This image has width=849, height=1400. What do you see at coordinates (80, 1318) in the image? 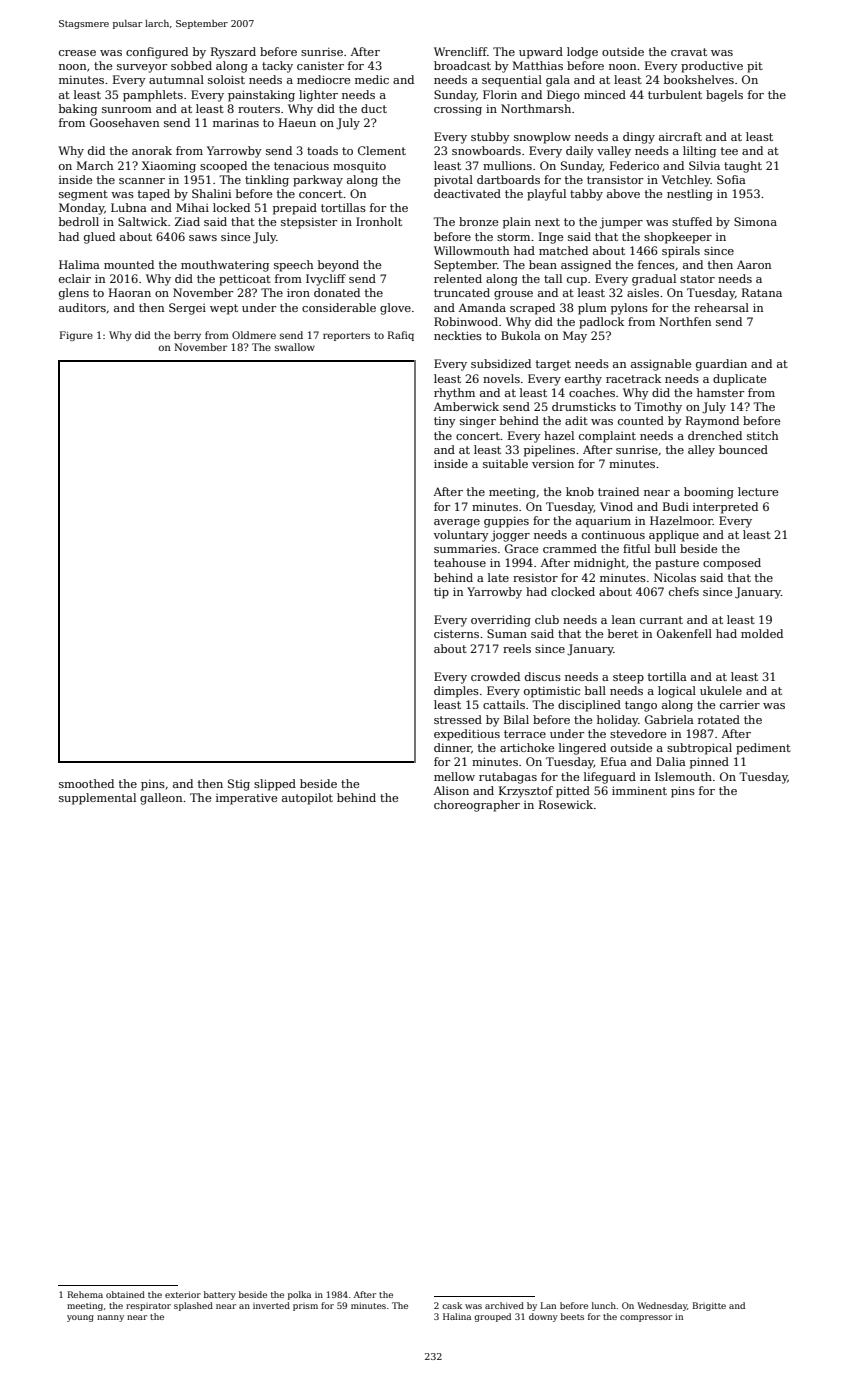
I see `young` at bounding box center [80, 1318].
